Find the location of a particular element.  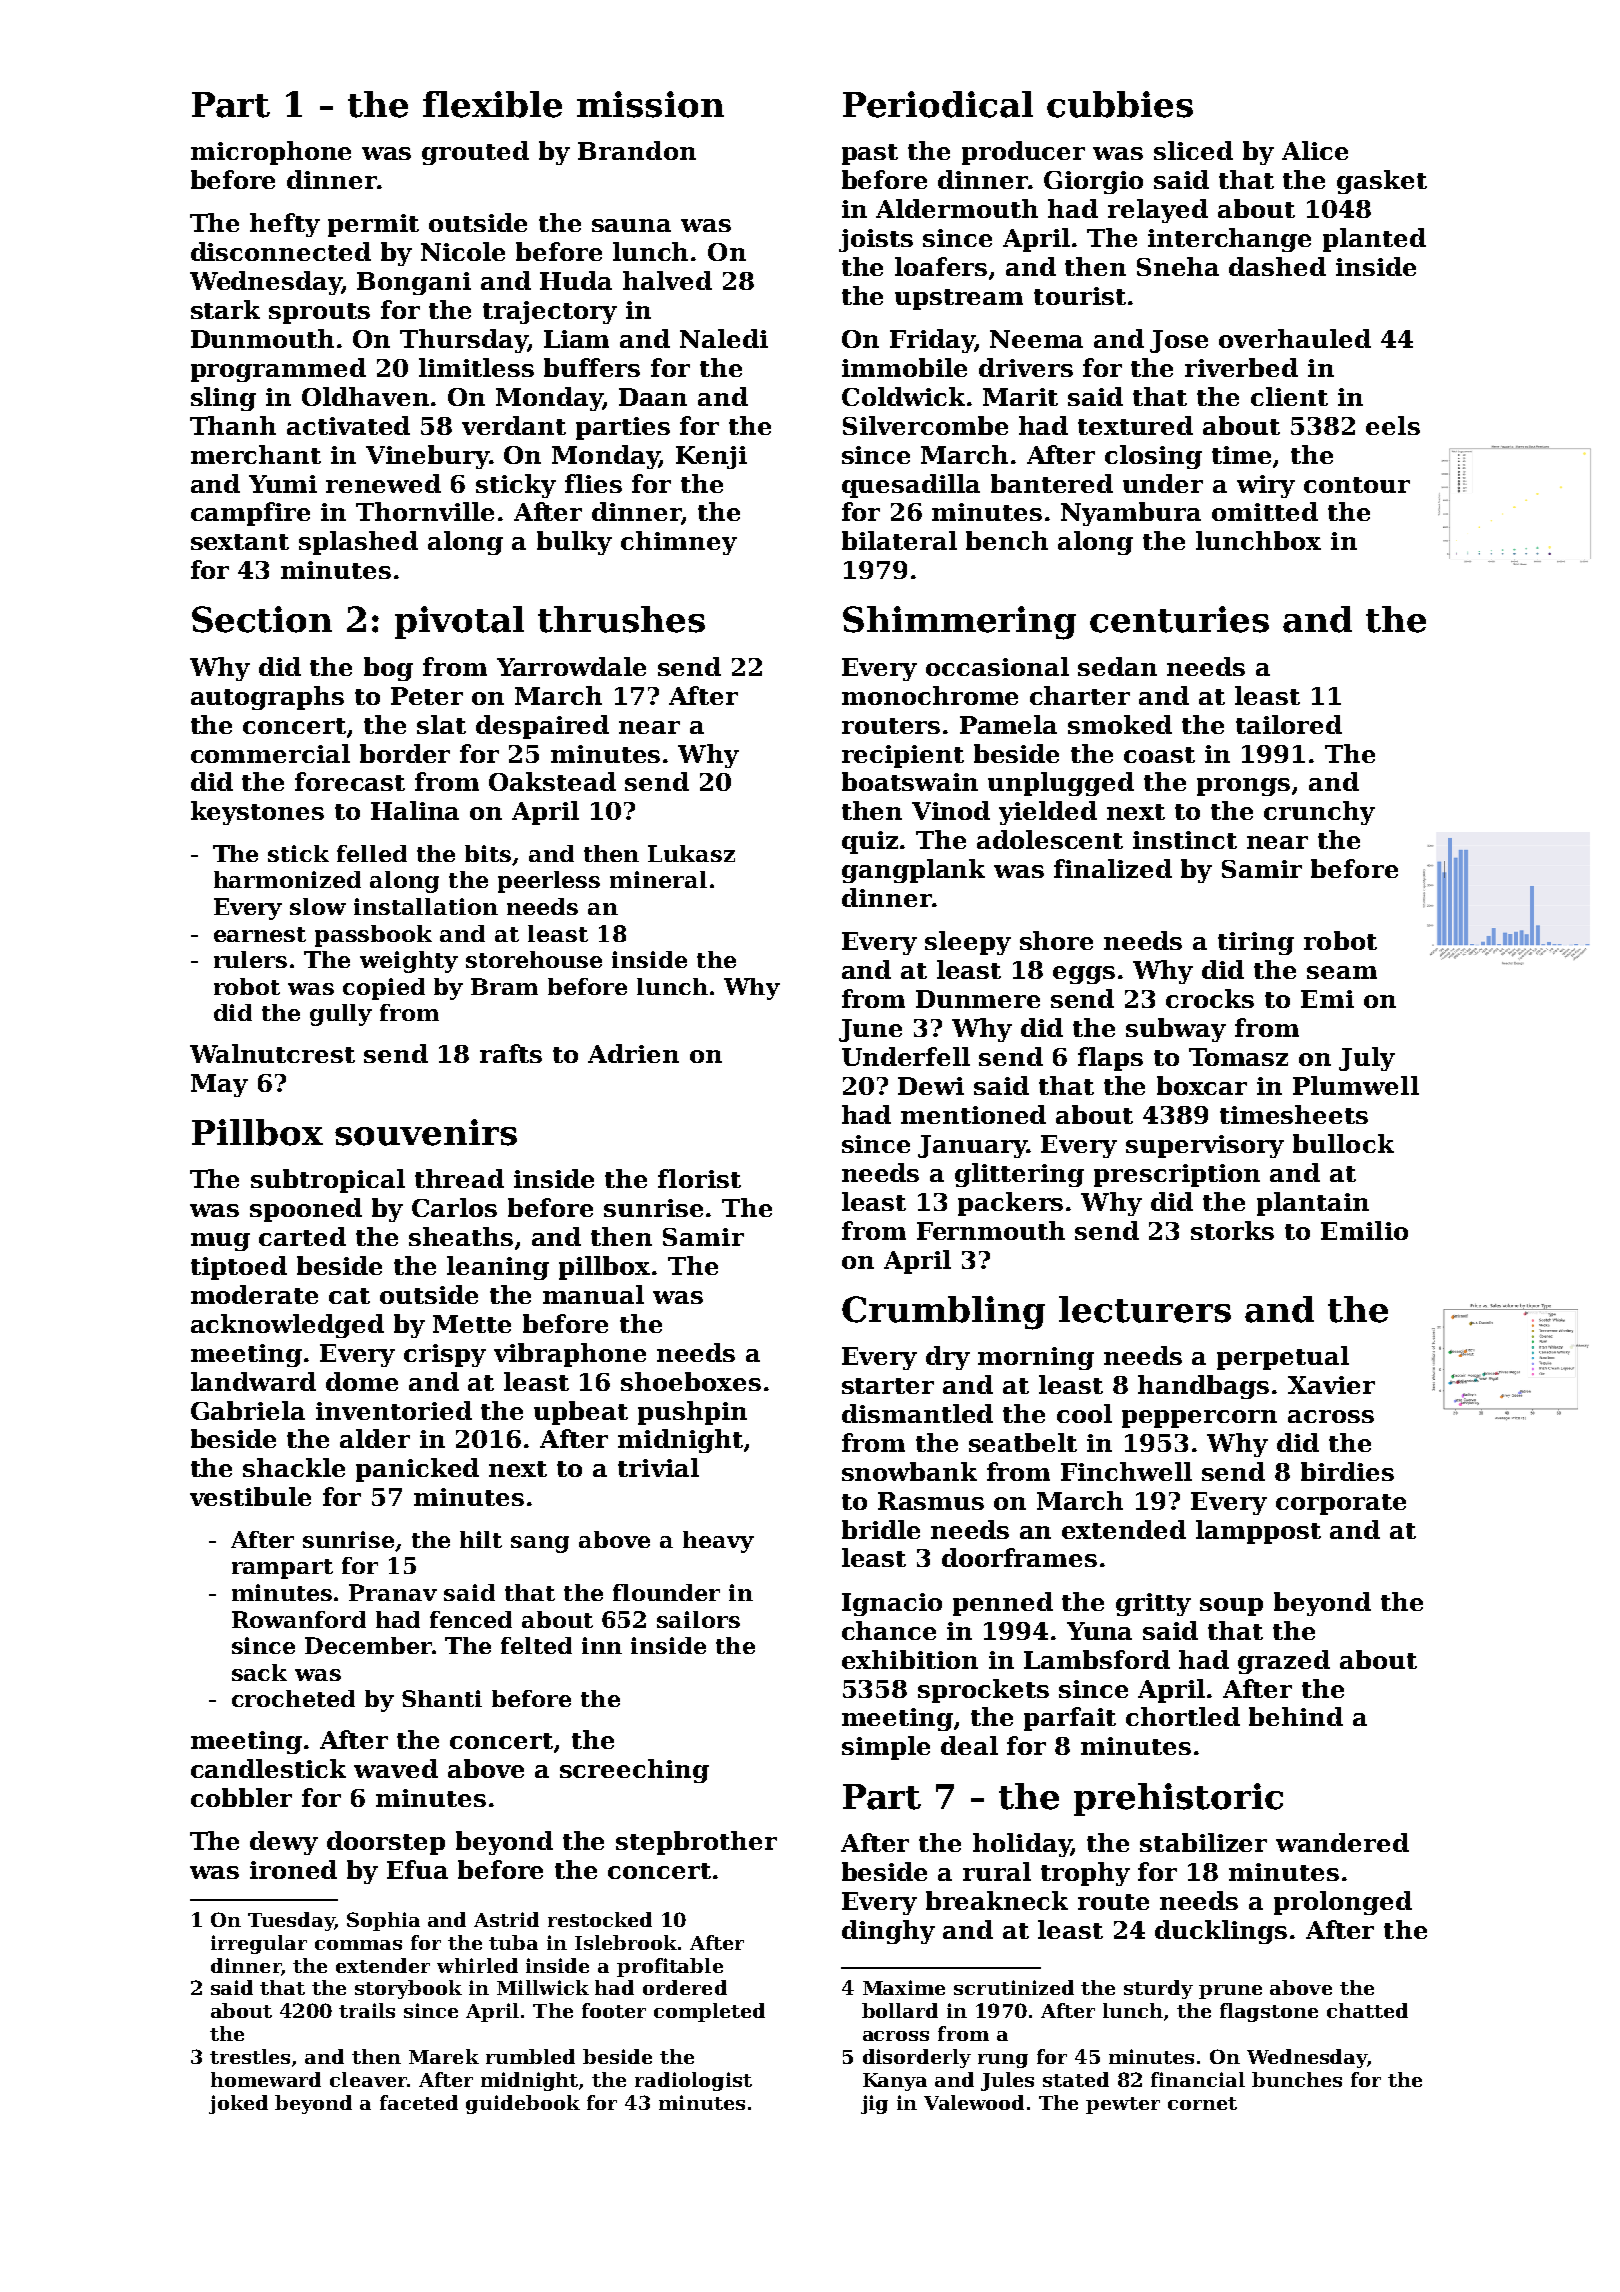

Xavier is located at coordinates (1331, 1385).
